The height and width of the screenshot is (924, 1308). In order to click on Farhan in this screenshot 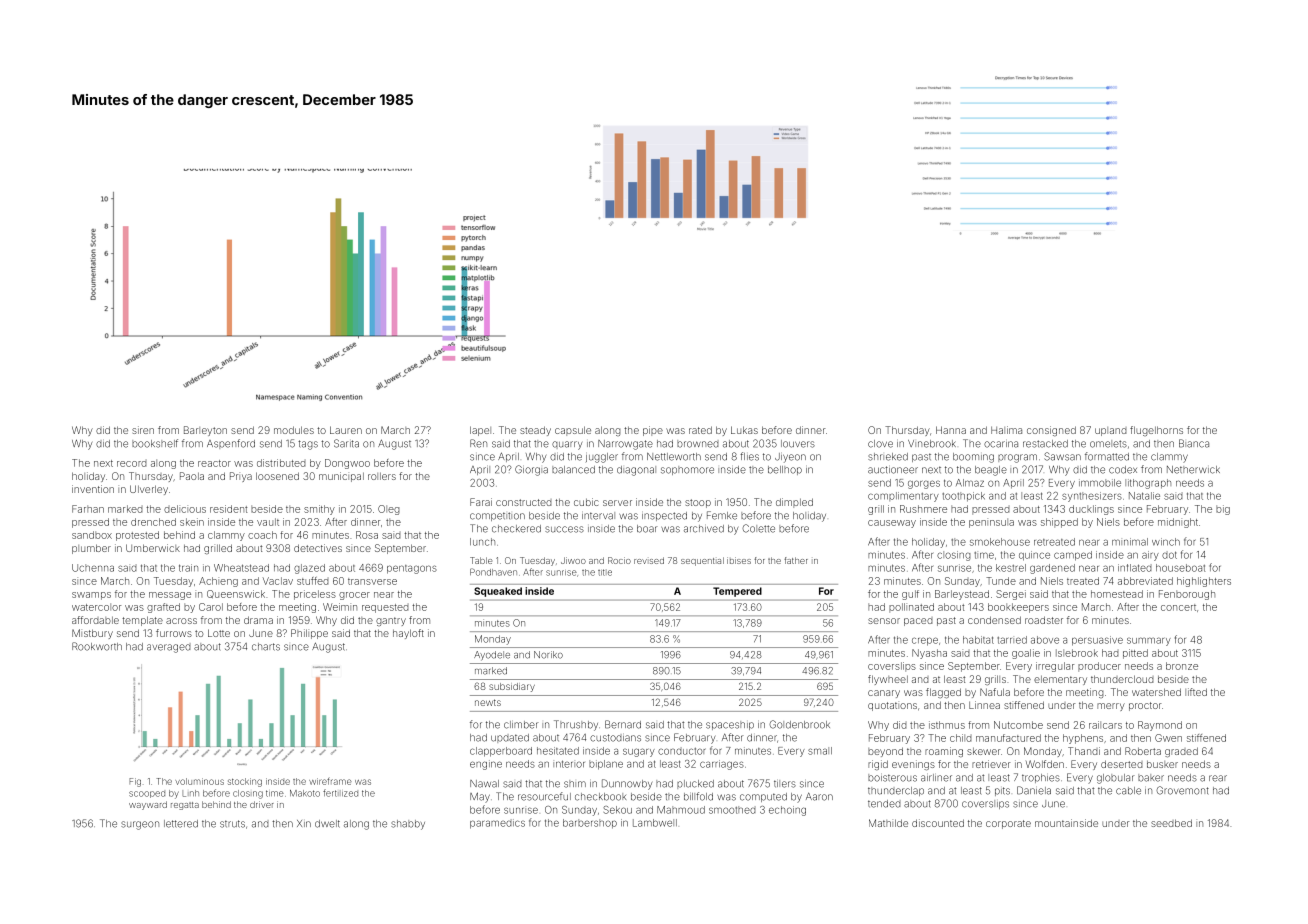, I will do `click(88, 509)`.
